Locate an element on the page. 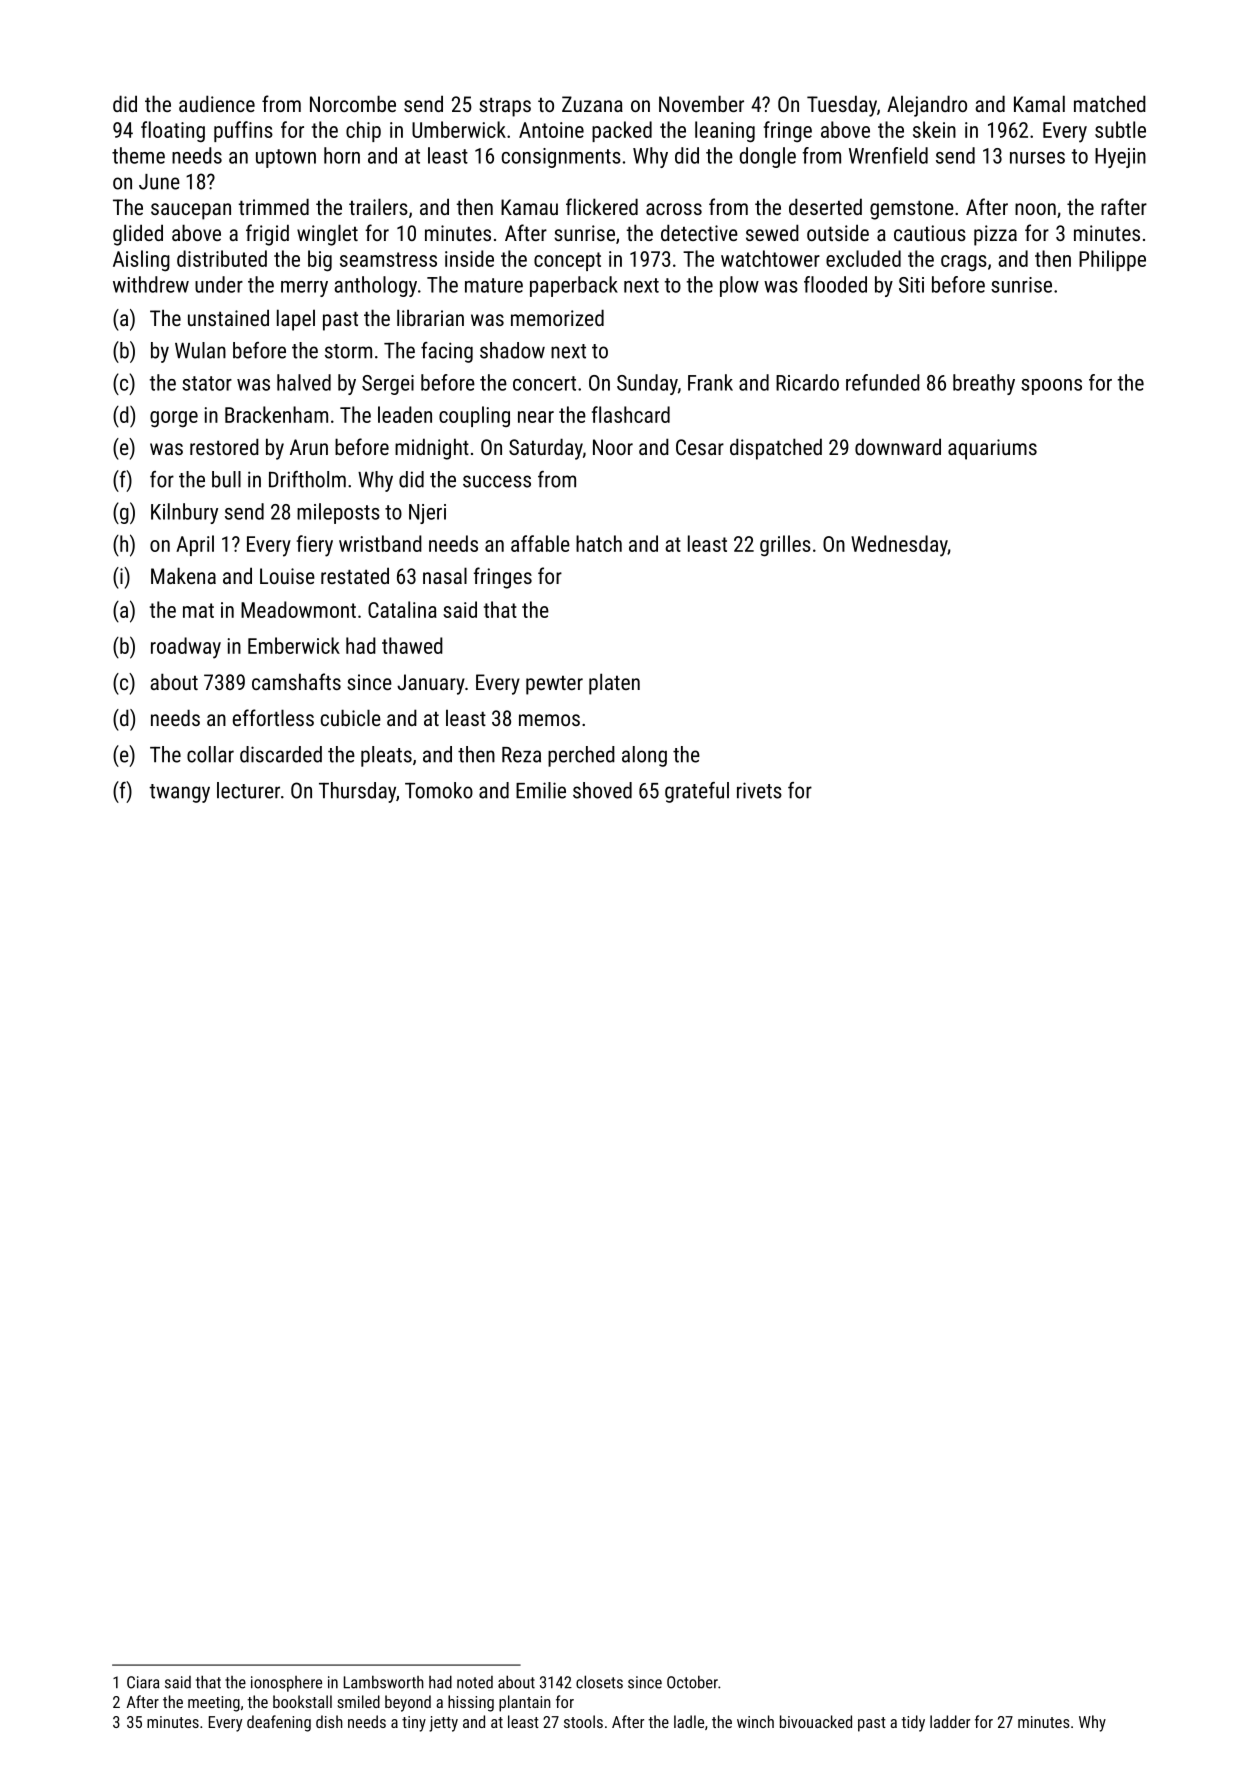  nurses is located at coordinates (1037, 158).
